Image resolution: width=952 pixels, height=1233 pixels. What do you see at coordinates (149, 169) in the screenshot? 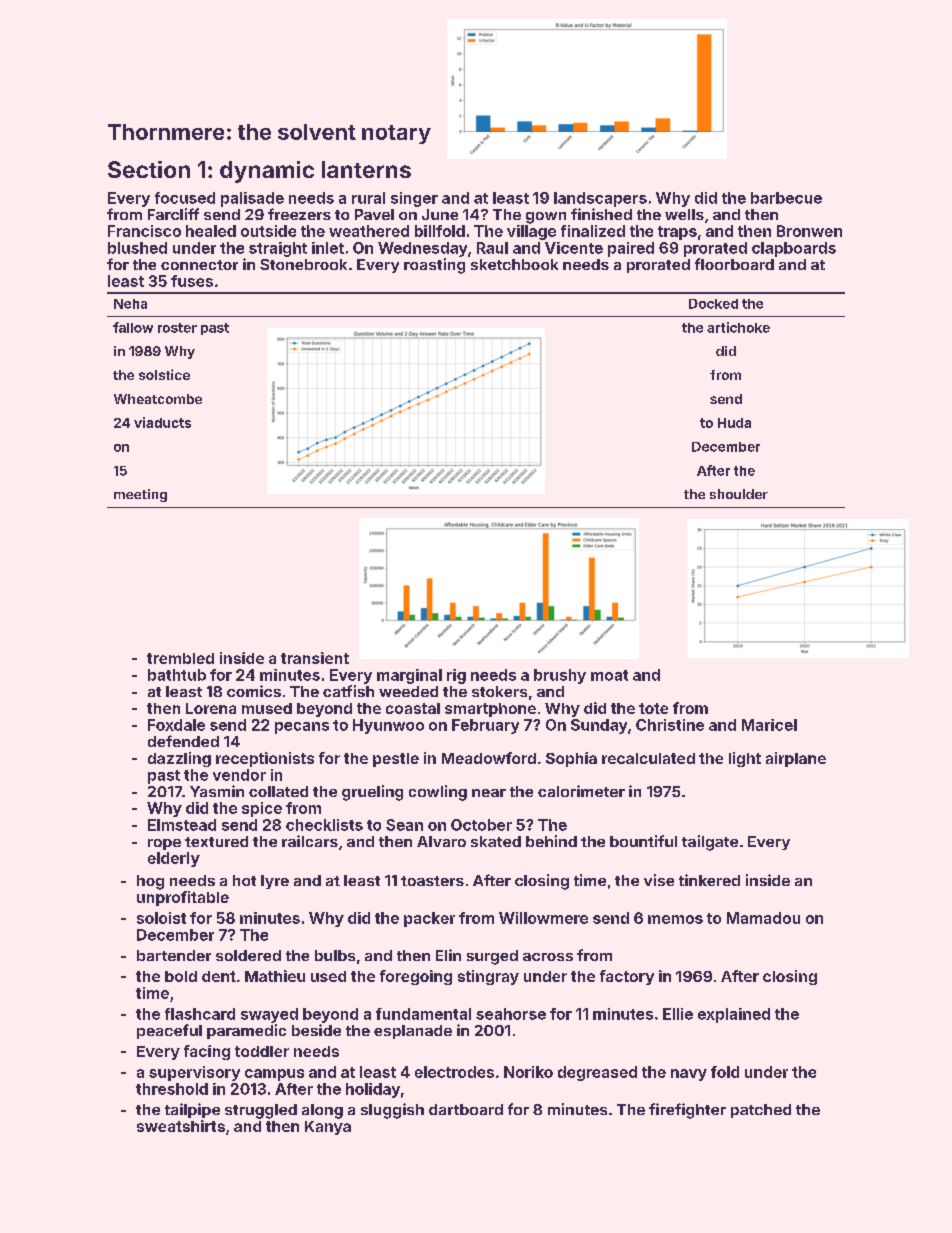
I see `Section` at bounding box center [149, 169].
